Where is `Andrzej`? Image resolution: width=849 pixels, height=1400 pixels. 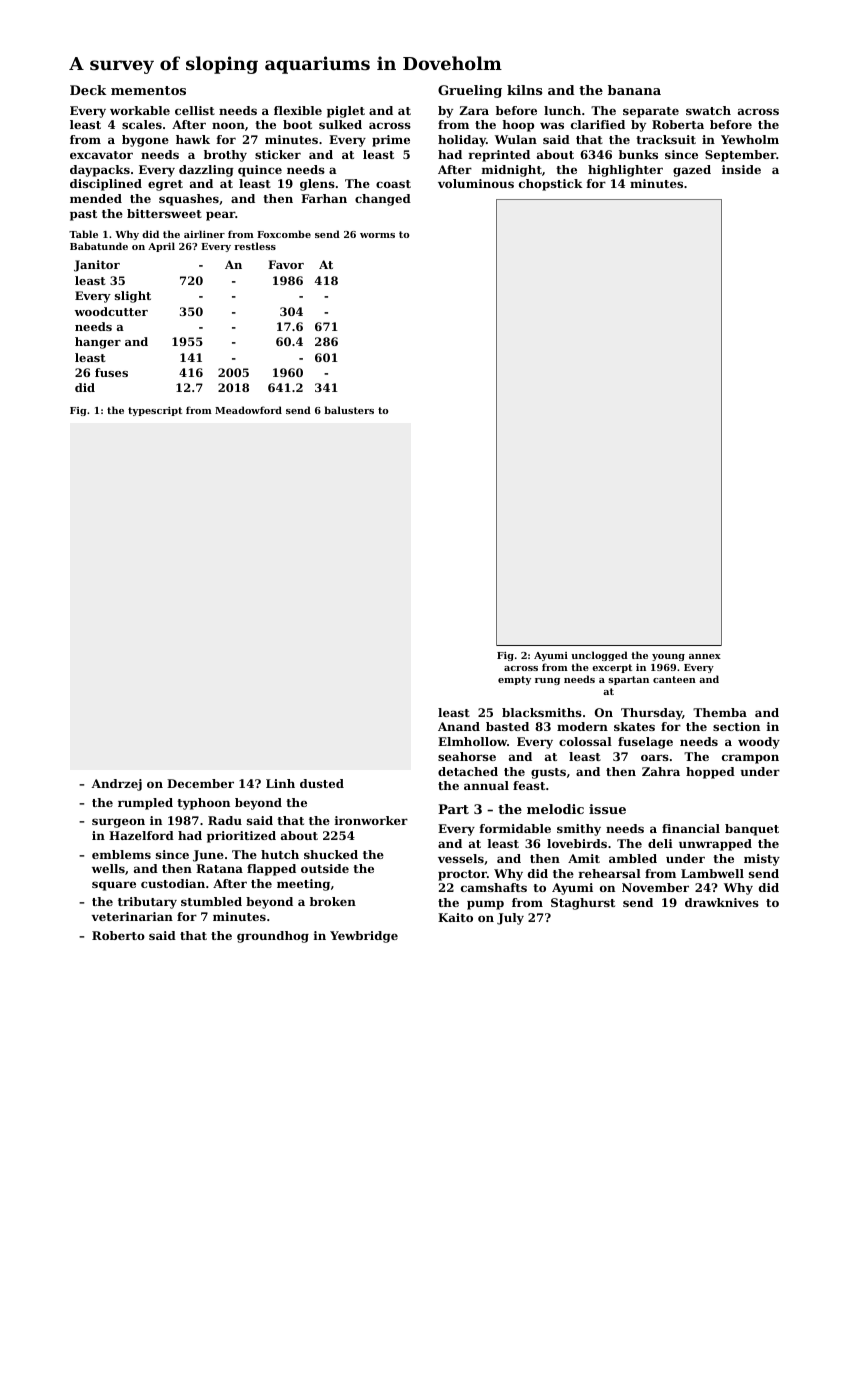
Andrzej is located at coordinates (117, 785).
